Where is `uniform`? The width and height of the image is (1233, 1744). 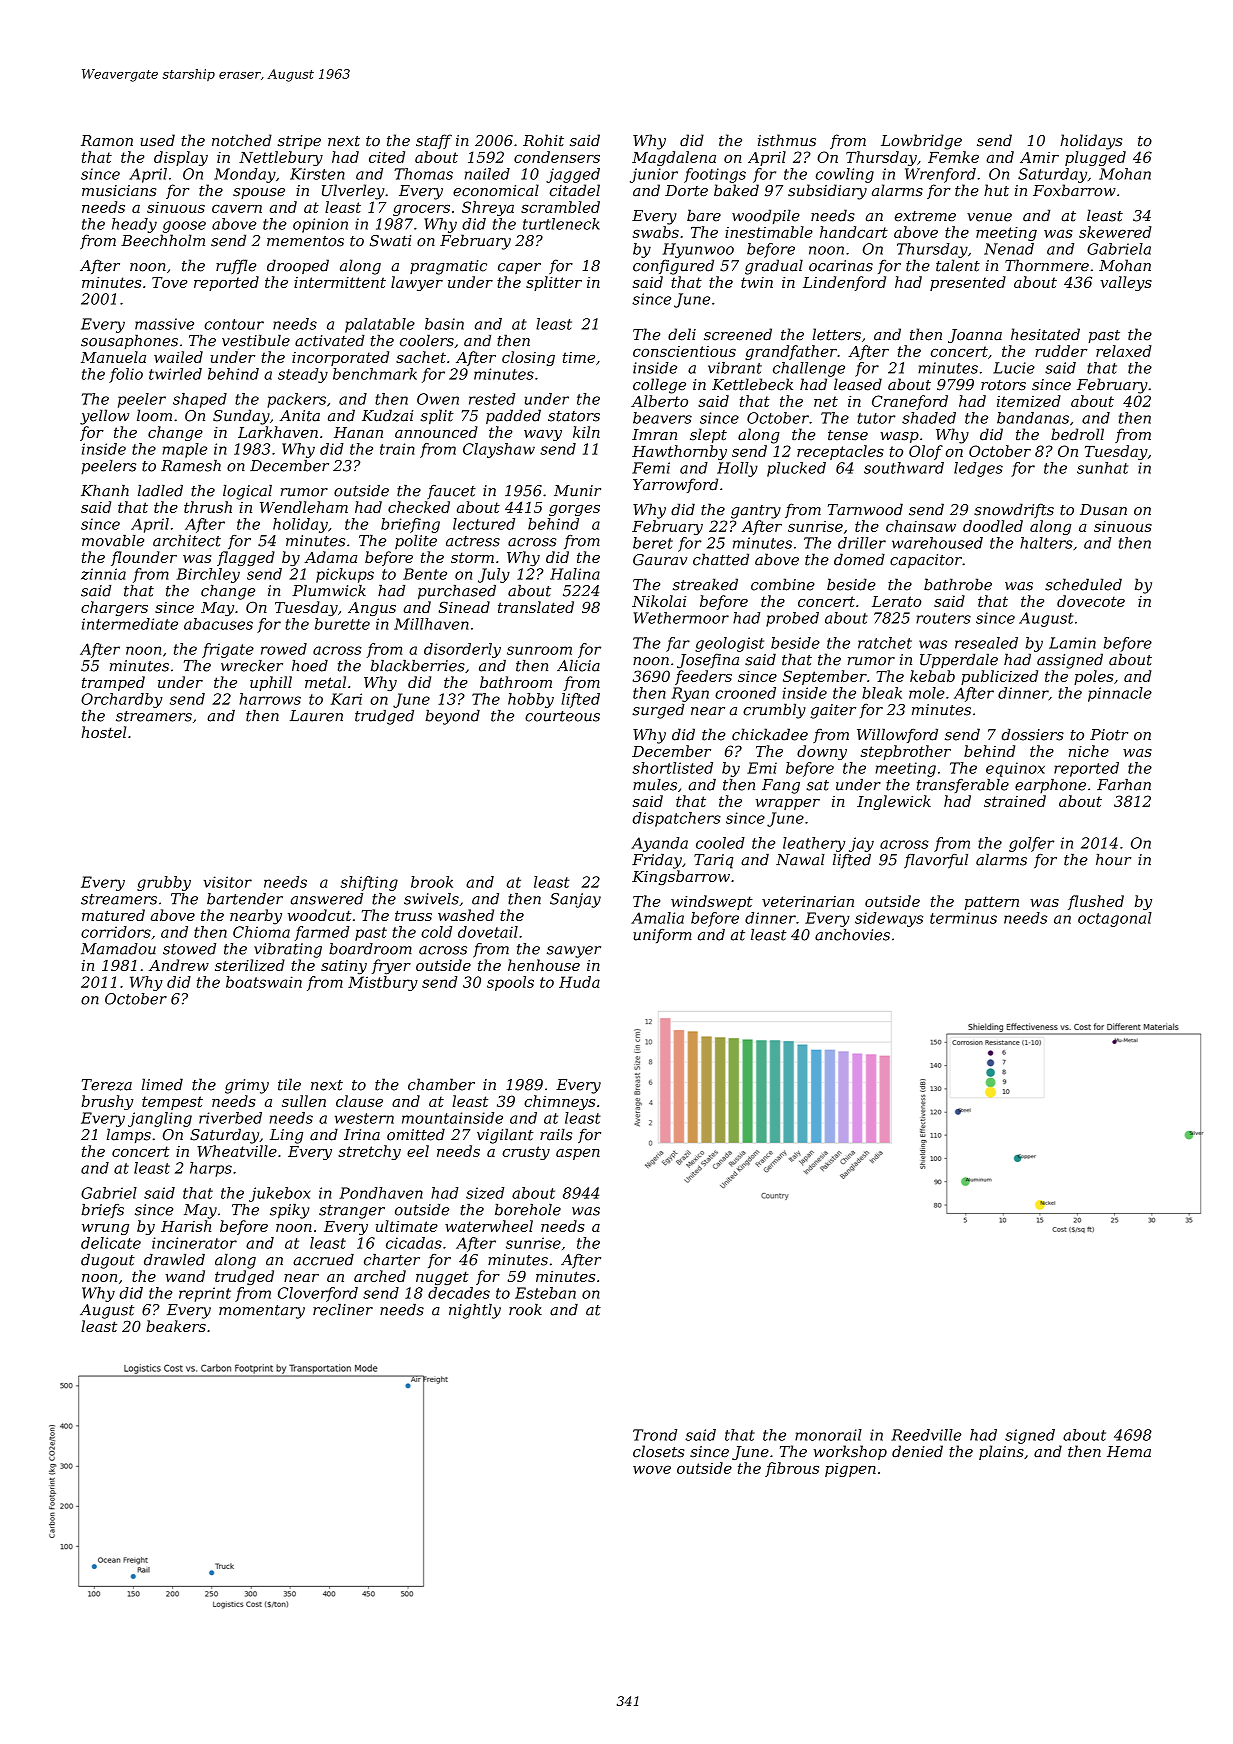
uniform is located at coordinates (662, 936).
